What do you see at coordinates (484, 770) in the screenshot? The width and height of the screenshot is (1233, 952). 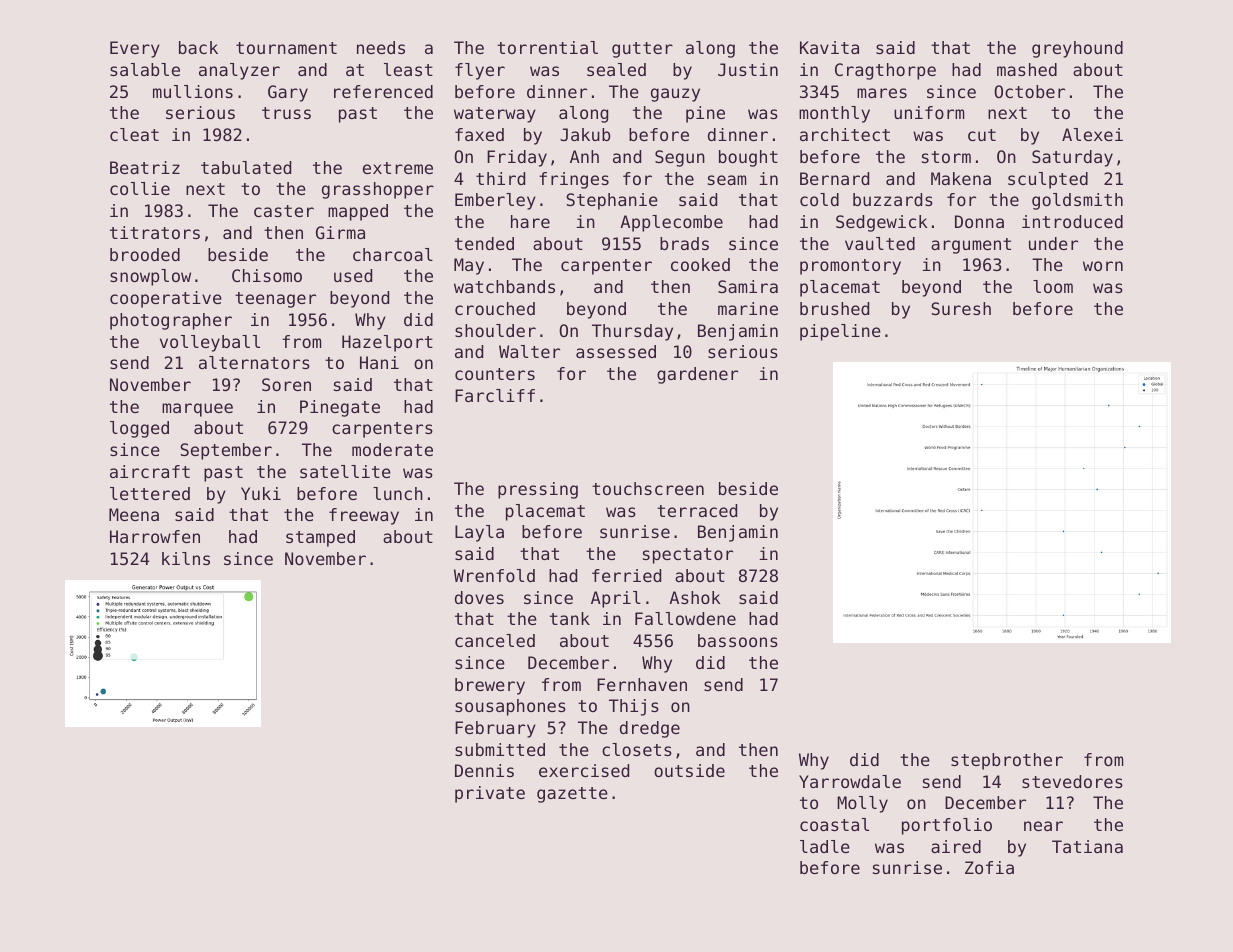 I see `Dennis` at bounding box center [484, 770].
